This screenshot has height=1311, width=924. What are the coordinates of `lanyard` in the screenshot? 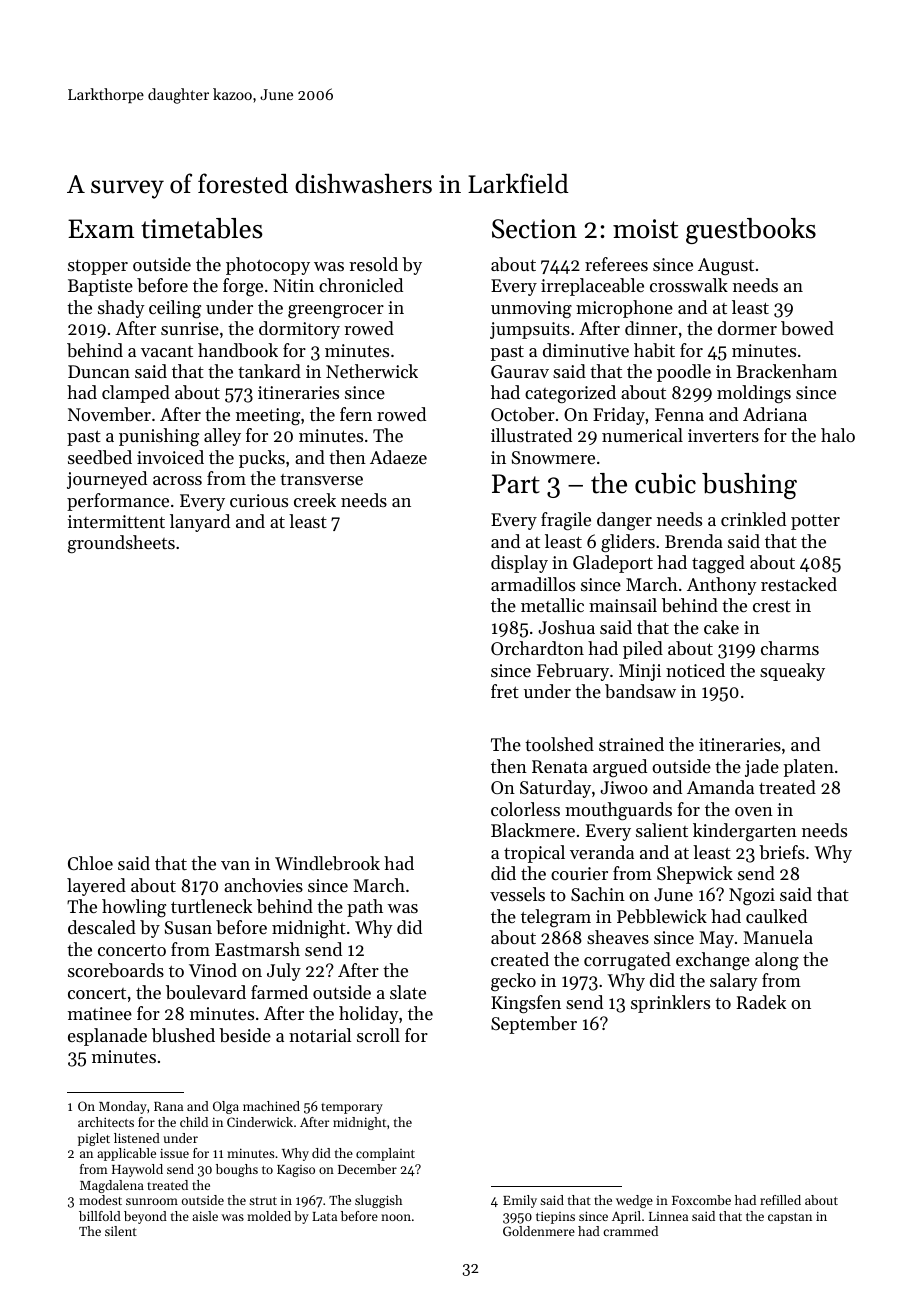 It's located at (200, 523).
